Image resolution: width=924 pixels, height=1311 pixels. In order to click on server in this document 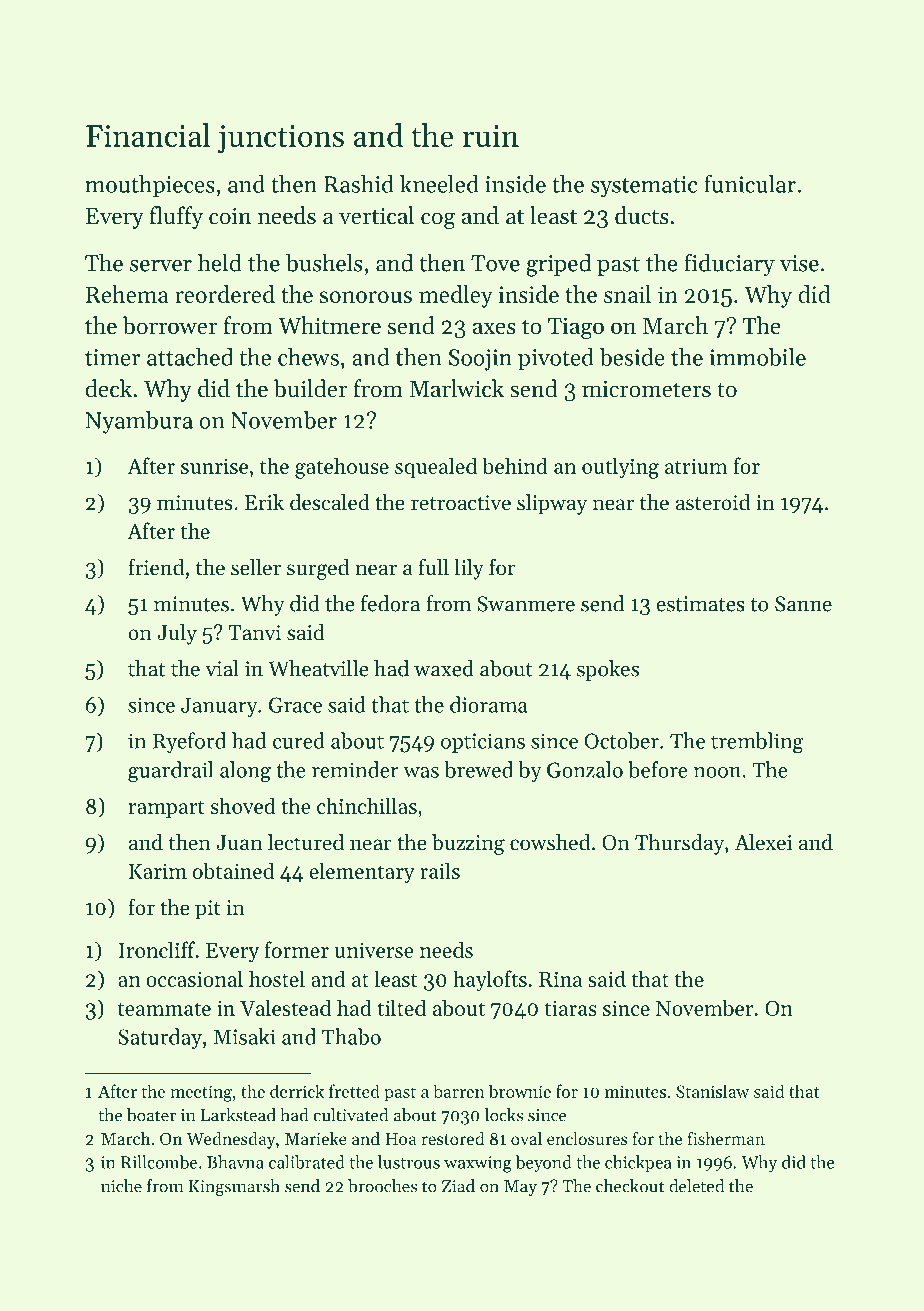, I will do `click(161, 266)`.
